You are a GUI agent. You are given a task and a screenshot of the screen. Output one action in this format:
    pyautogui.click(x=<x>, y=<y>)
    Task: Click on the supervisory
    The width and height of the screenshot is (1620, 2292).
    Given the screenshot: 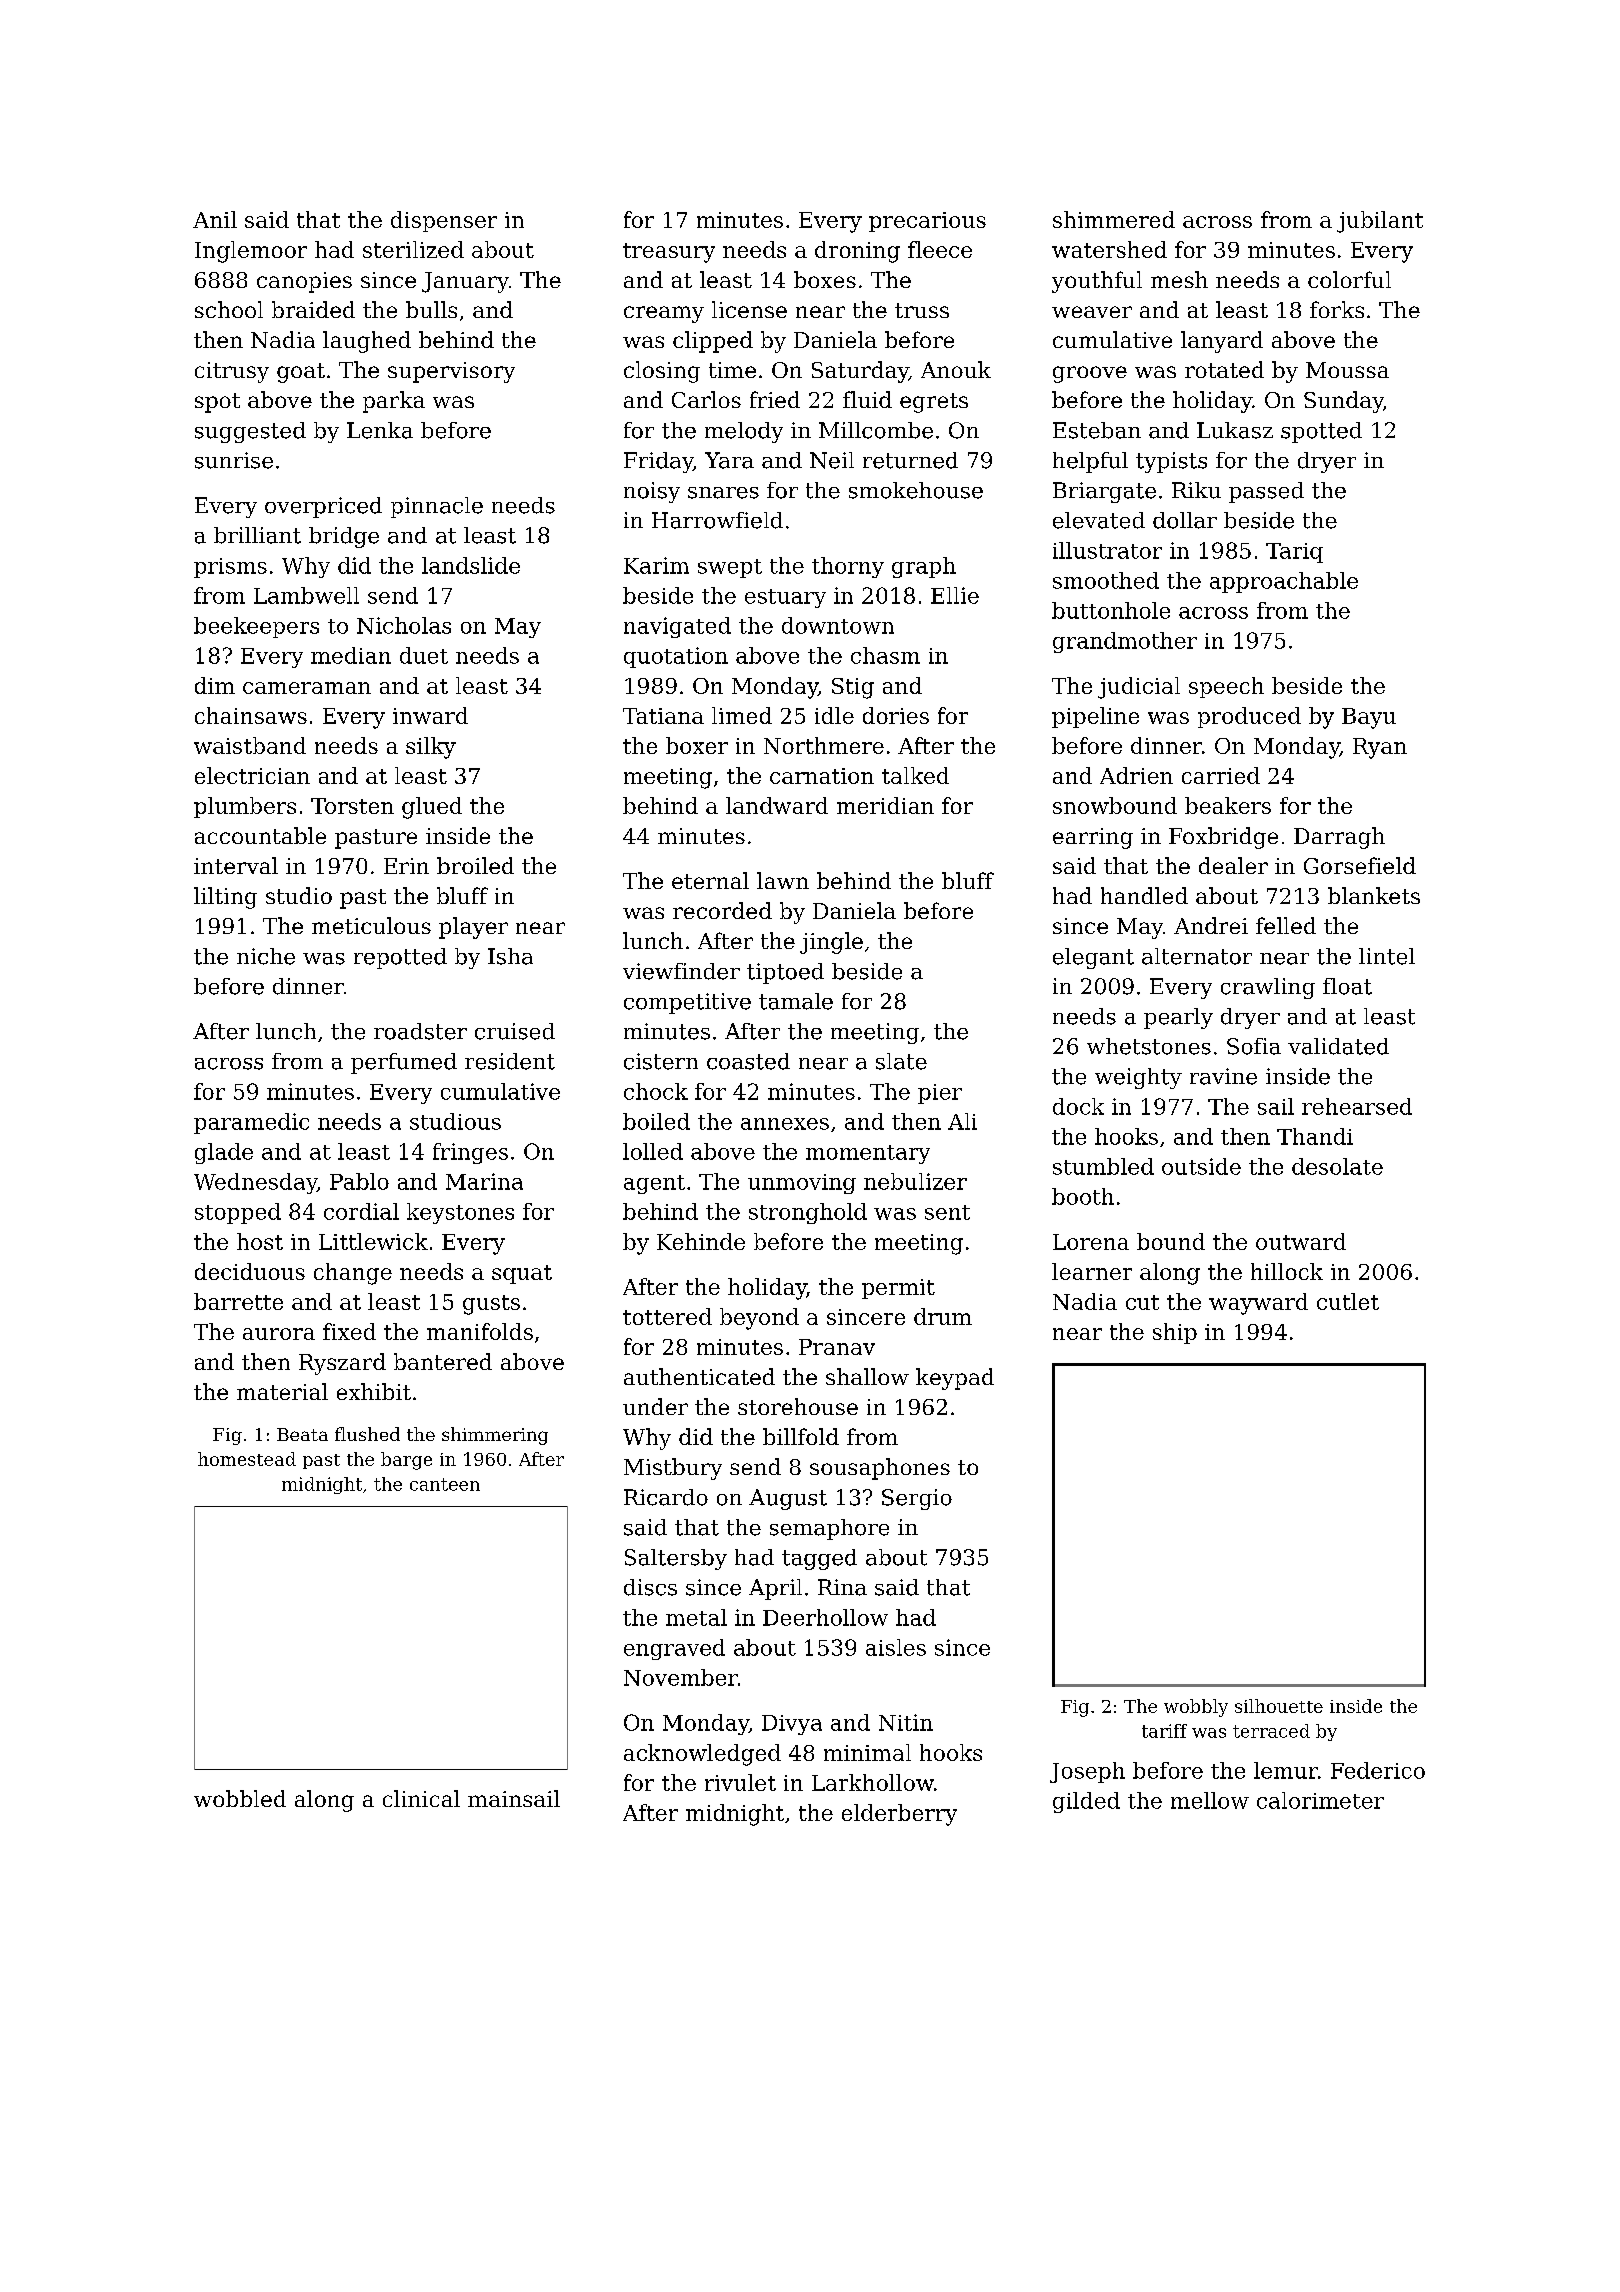 What is the action you would take?
    pyautogui.click(x=451, y=372)
